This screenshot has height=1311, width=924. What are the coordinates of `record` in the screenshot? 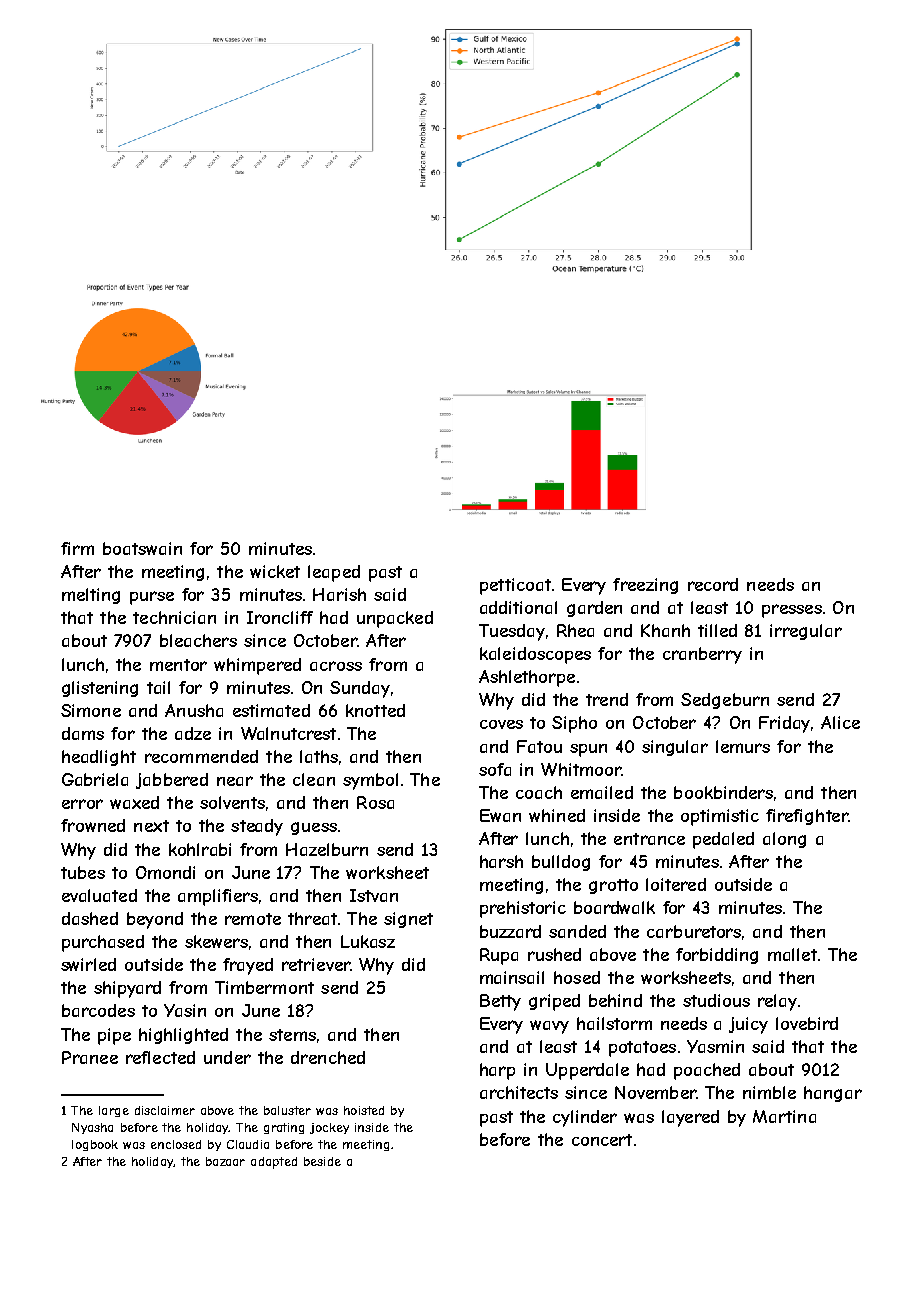 It's located at (713, 584).
